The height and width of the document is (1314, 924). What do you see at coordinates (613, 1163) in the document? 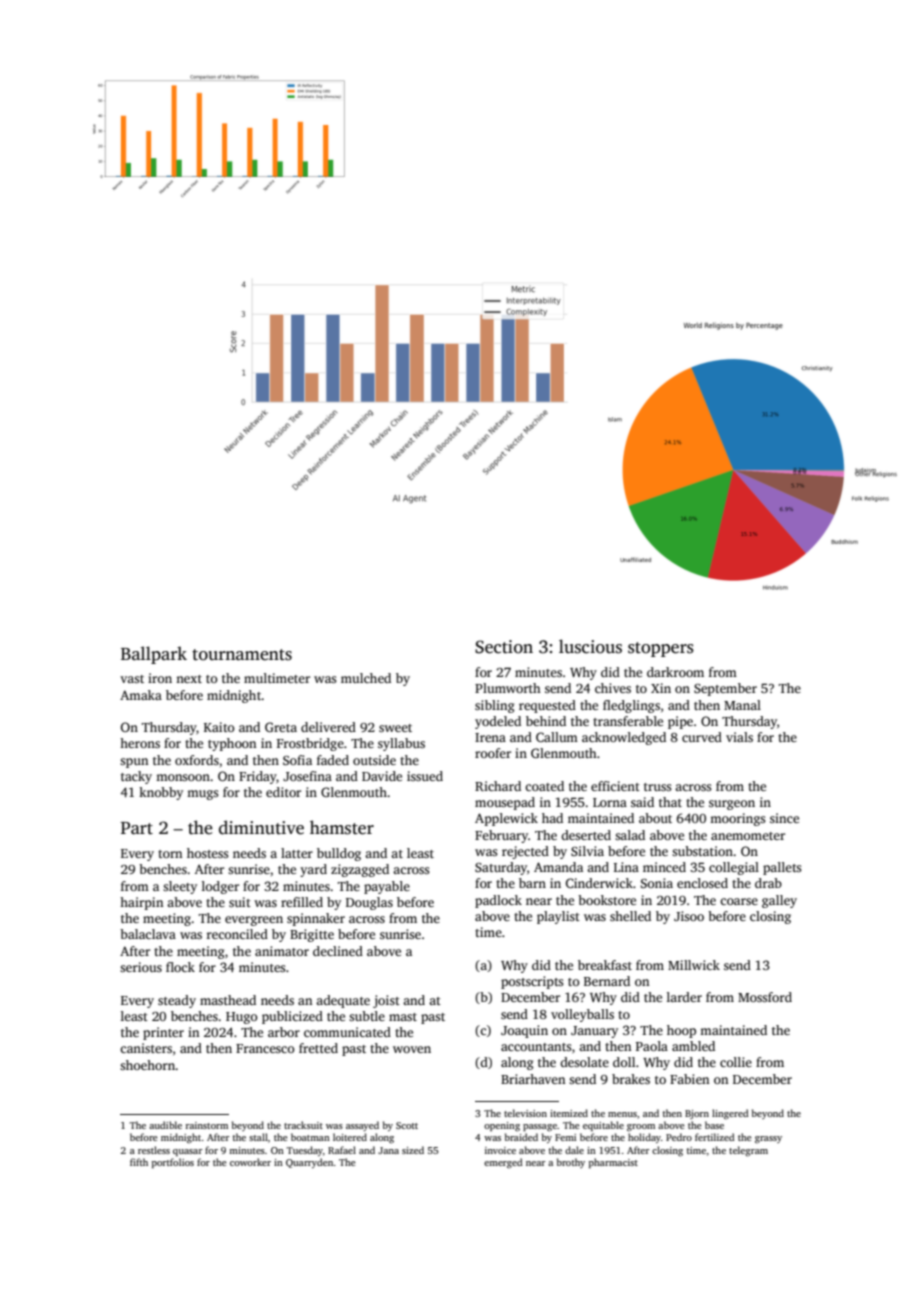
I see `pharmacist` at bounding box center [613, 1163].
